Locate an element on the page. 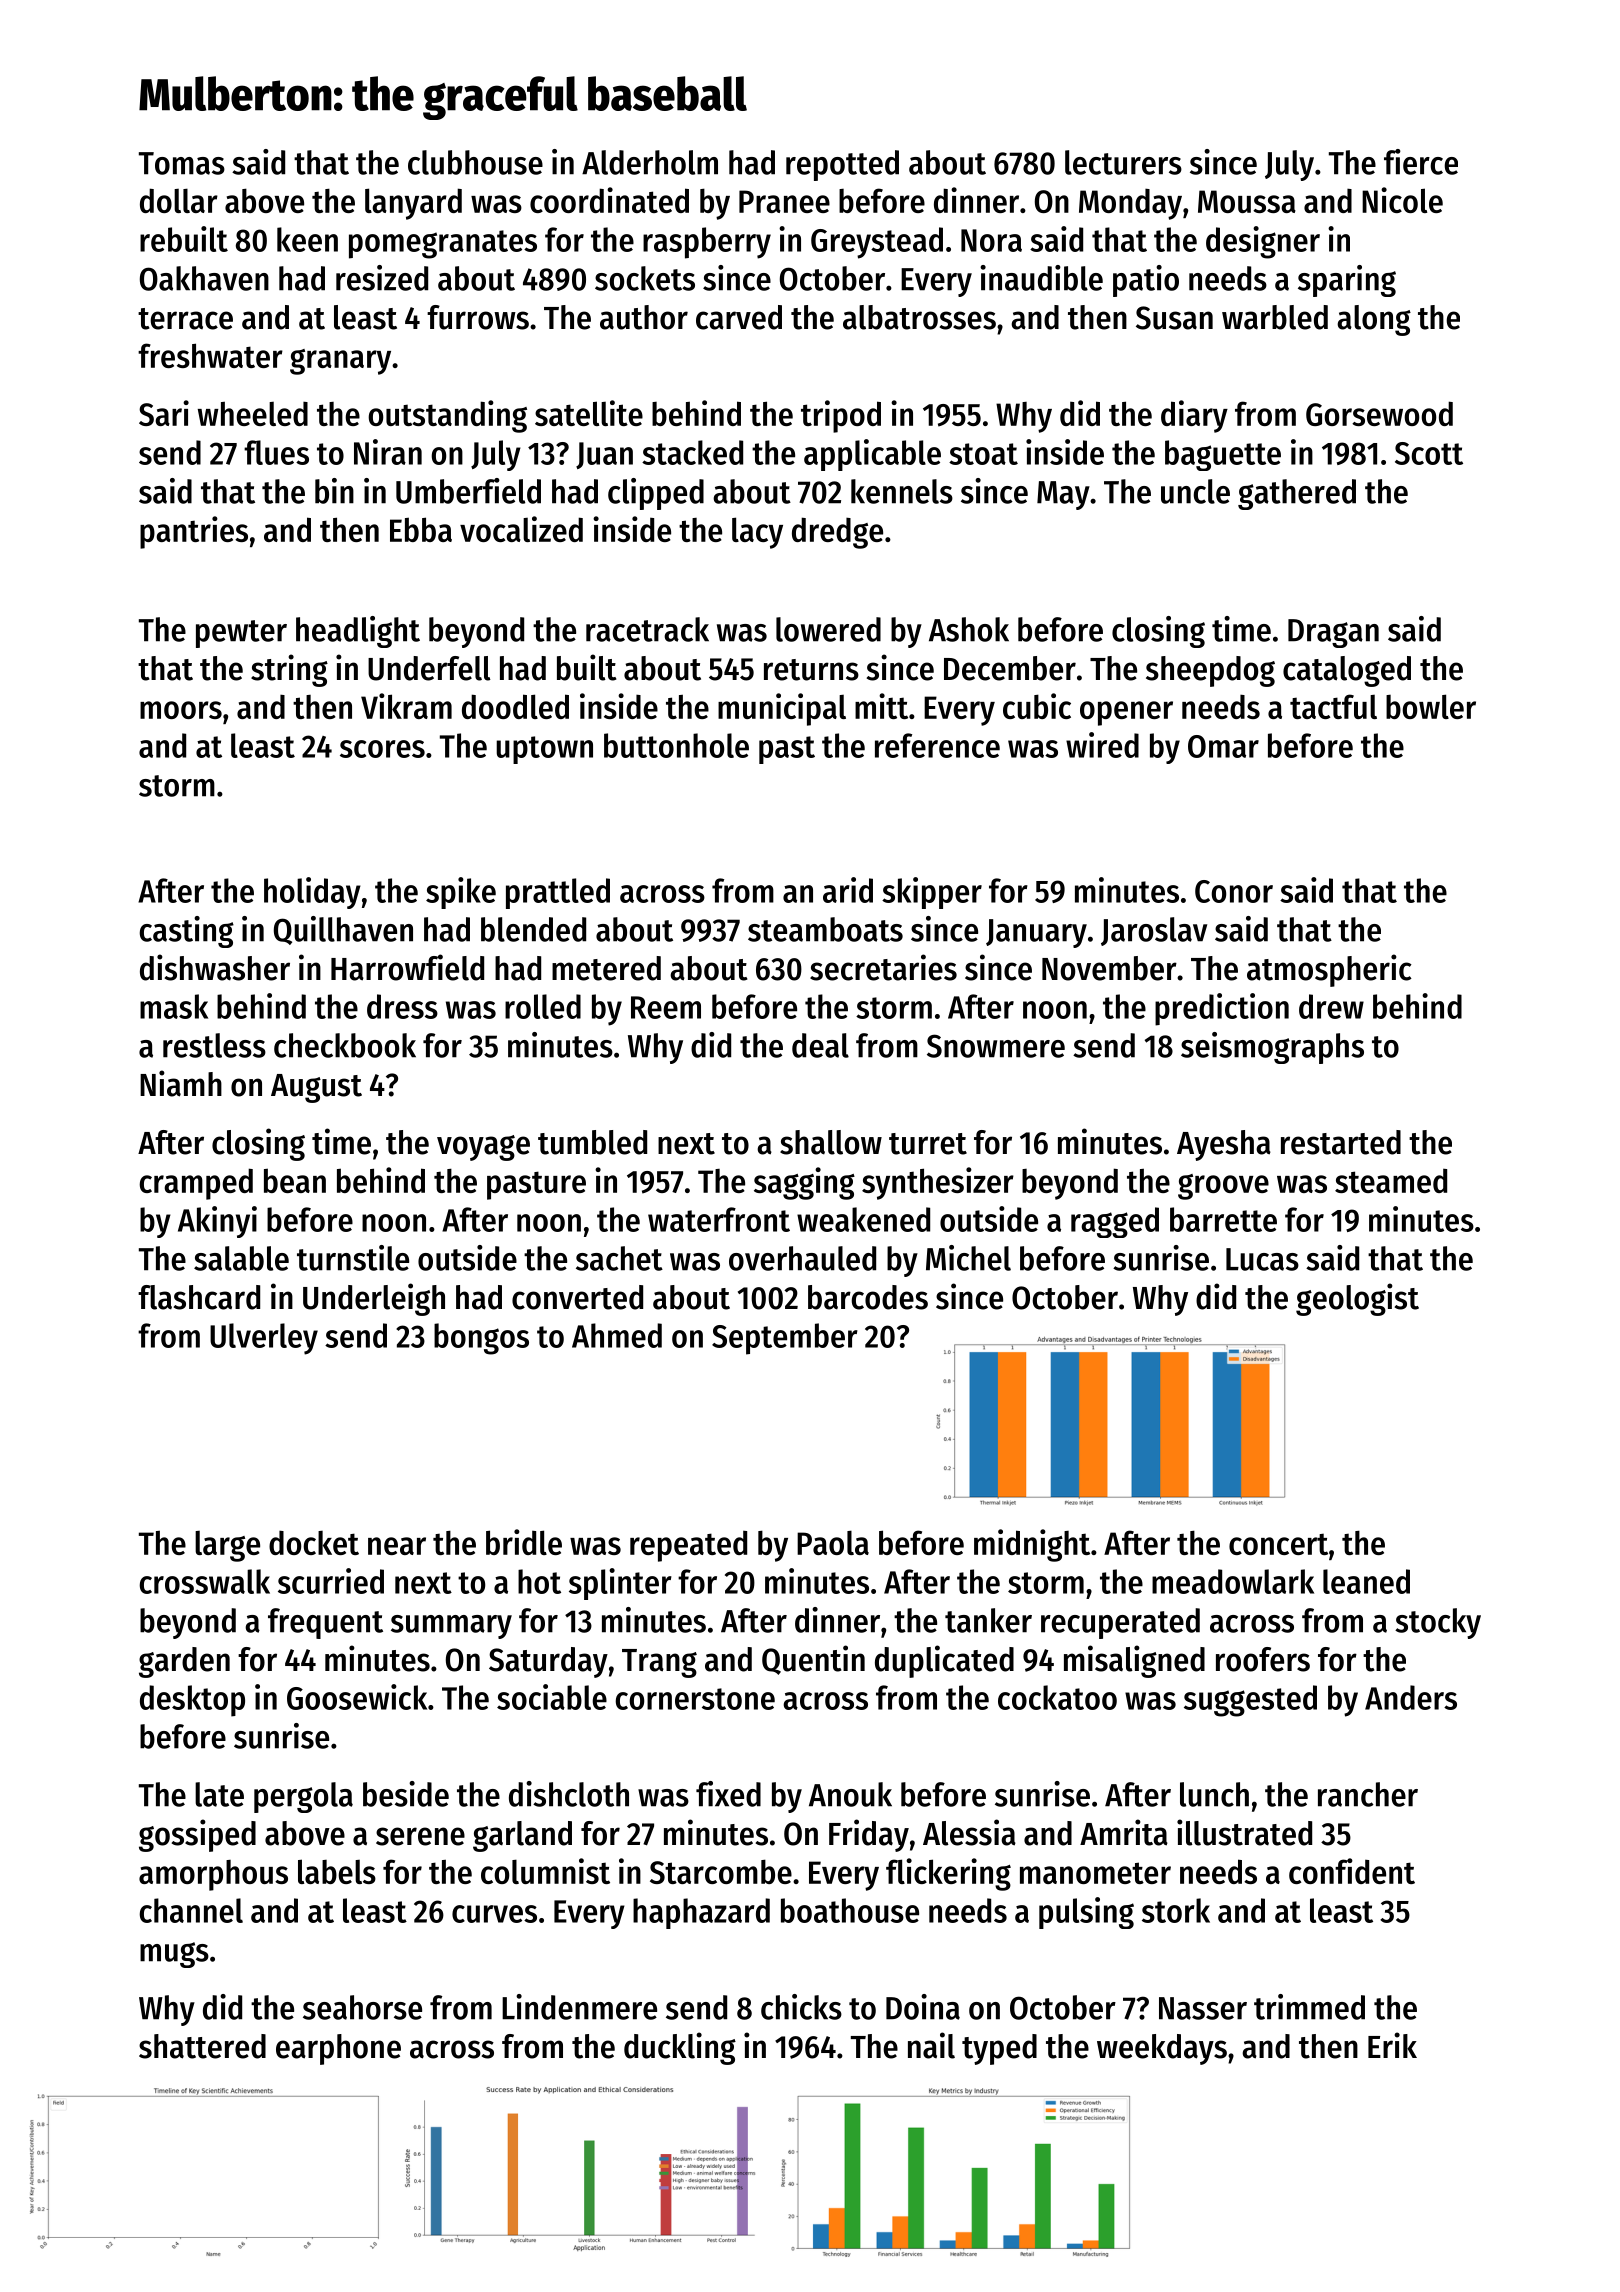 The width and height of the page is (1620, 2292). flashcard is located at coordinates (199, 1297).
